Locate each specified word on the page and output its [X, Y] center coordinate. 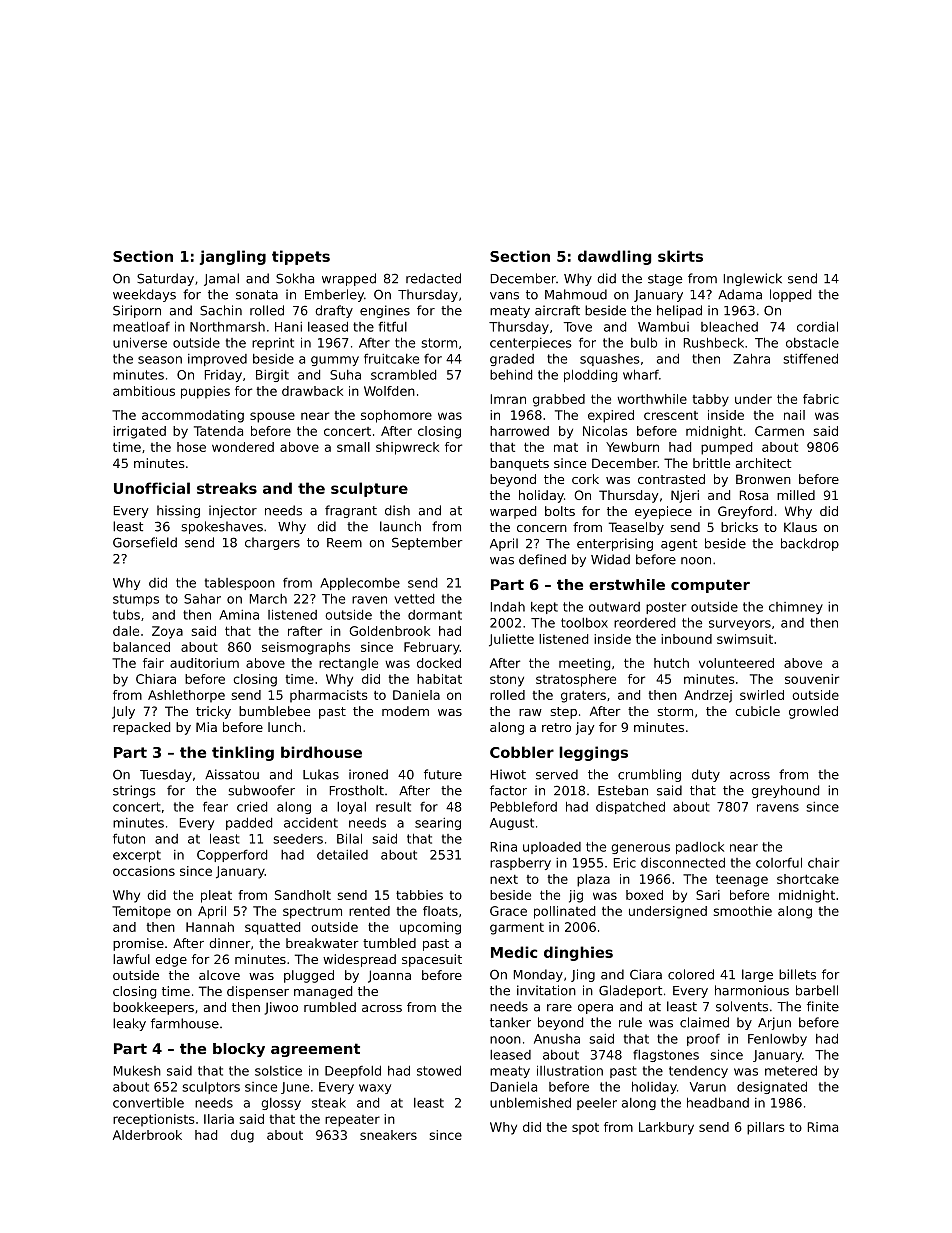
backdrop [810, 544]
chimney [796, 608]
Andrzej [708, 696]
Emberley [334, 295]
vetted [414, 599]
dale [126, 631]
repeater [352, 1121]
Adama [740, 294]
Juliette [511, 640]
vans [504, 296]
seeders [298, 839]
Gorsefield [145, 542]
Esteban [623, 790]
